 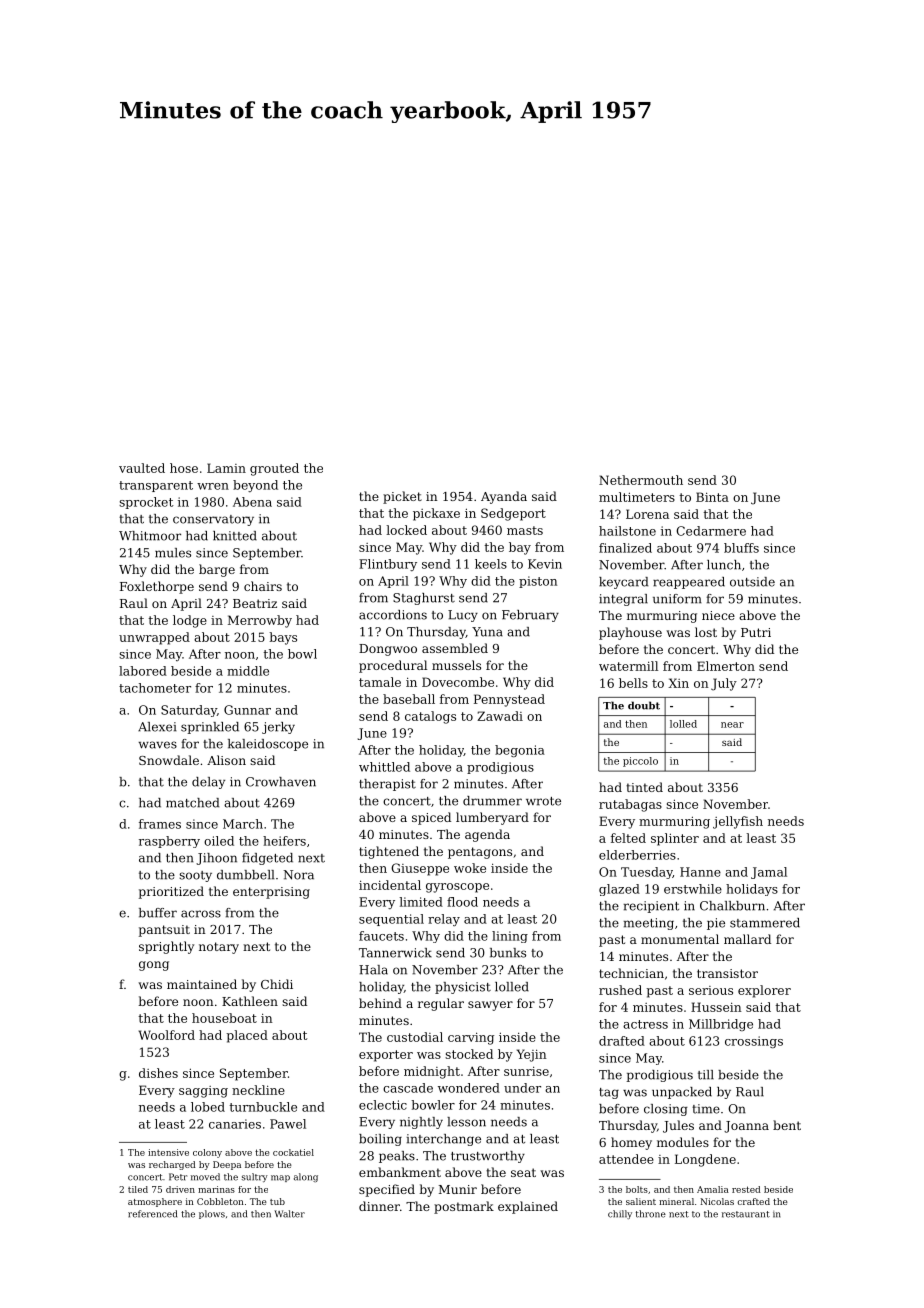 I want to click on houseboat, so click(x=224, y=1018).
